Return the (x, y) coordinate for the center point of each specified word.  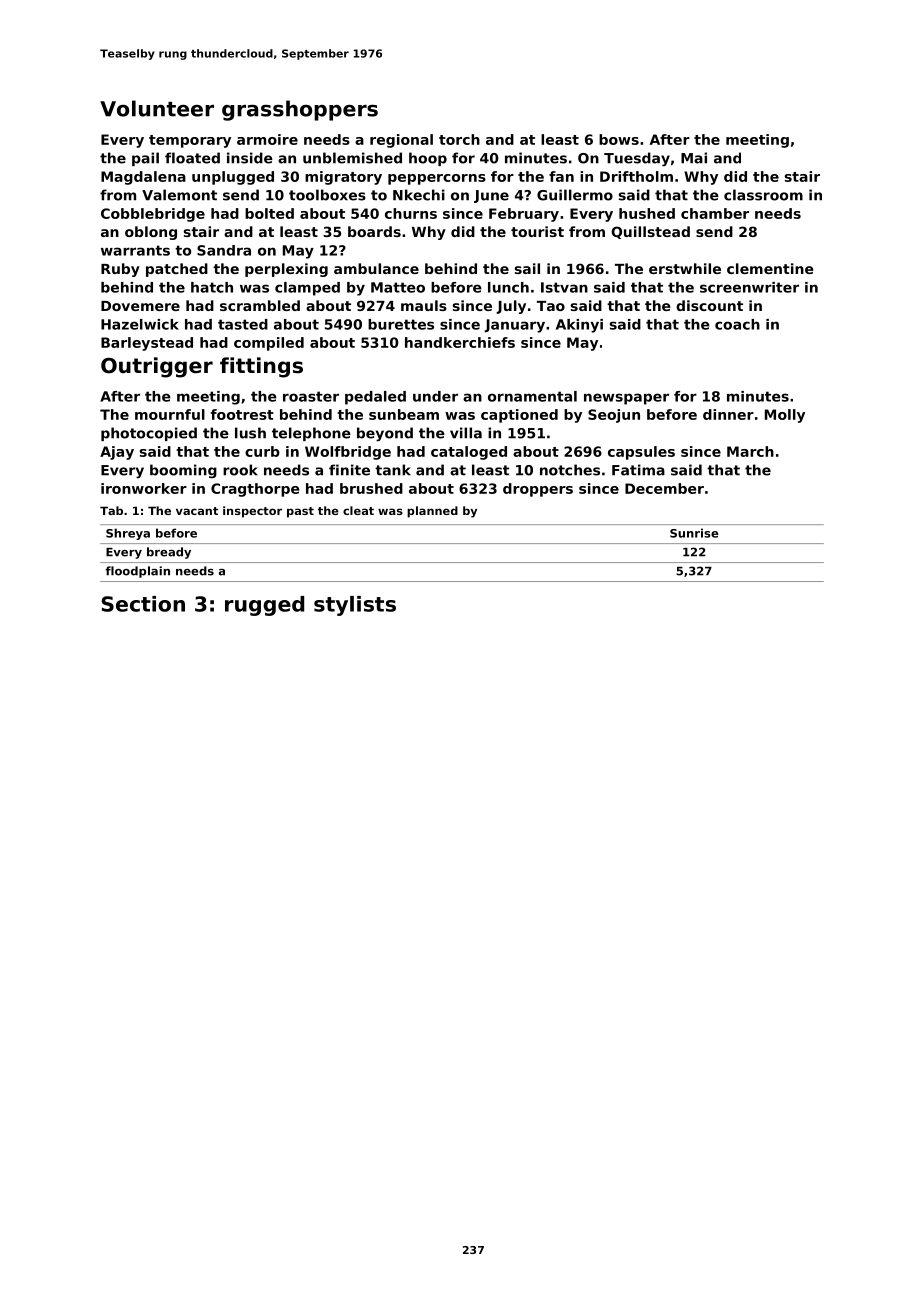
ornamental (532, 396)
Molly (785, 416)
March (750, 451)
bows (619, 139)
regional (401, 141)
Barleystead (147, 344)
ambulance (376, 268)
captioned (519, 416)
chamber (715, 213)
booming (183, 471)
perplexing (286, 270)
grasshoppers (300, 110)
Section (143, 604)
